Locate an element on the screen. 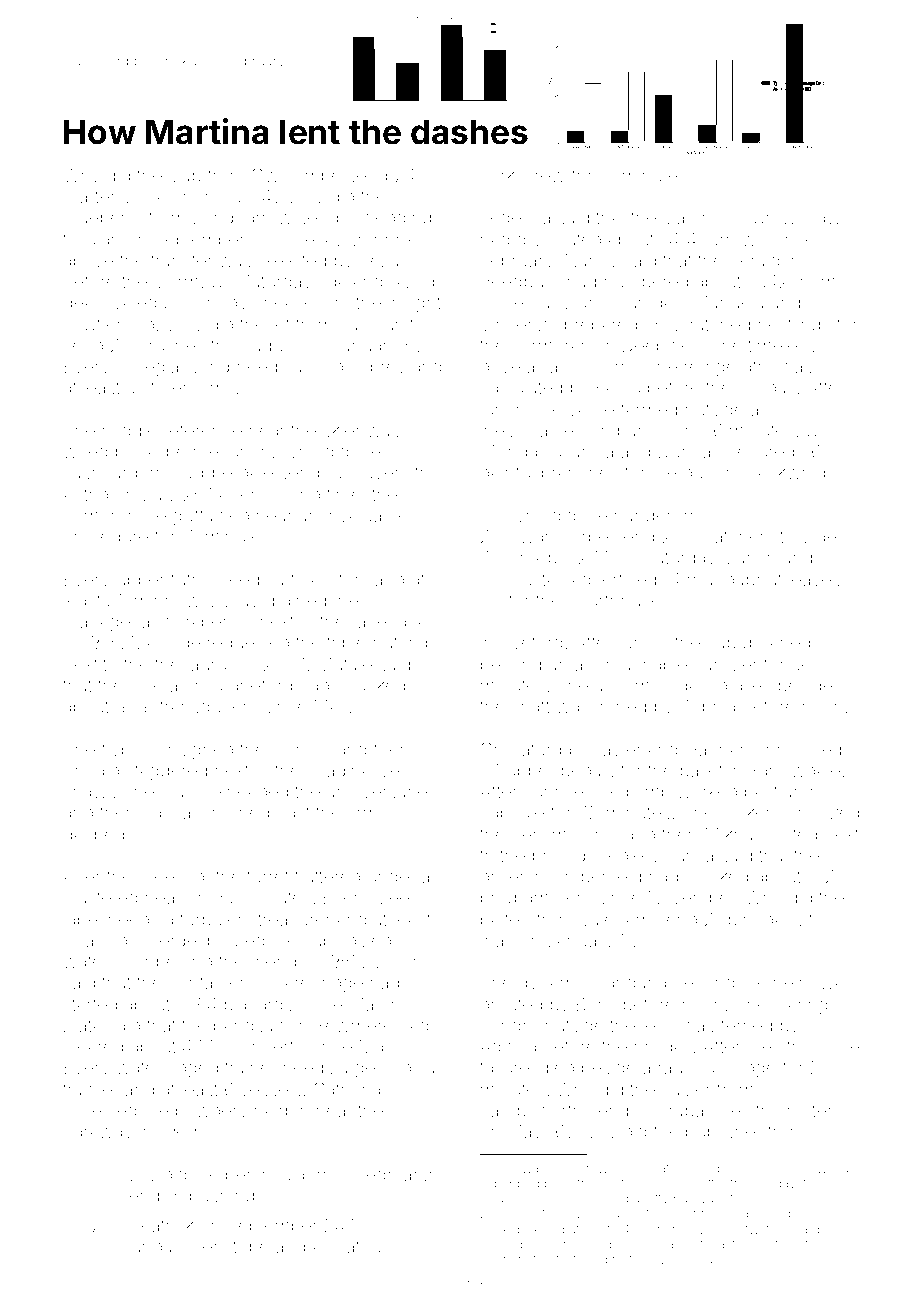 The width and height of the screenshot is (924, 1308). bushings is located at coordinates (227, 1197).
